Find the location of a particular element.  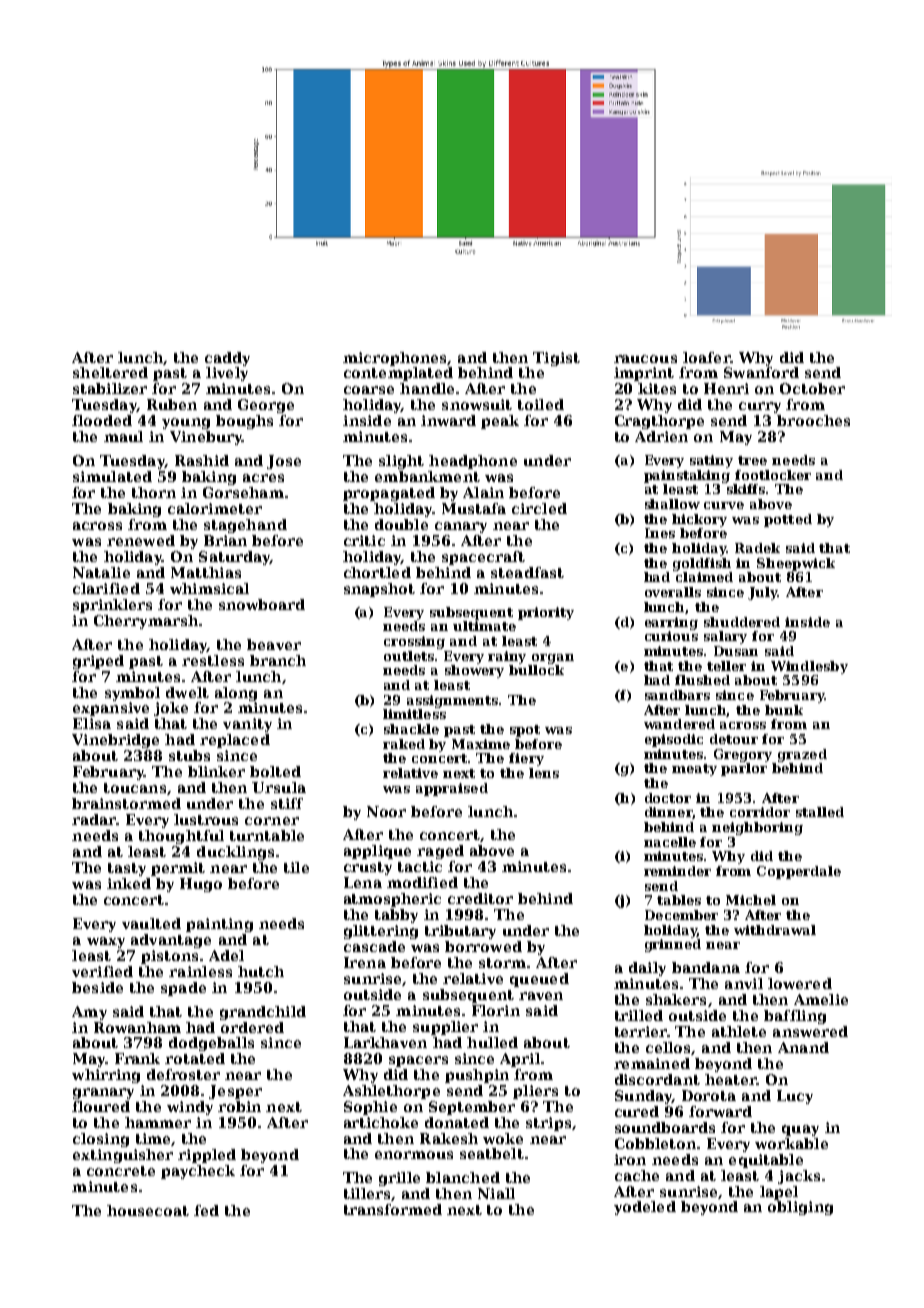

renewed is located at coordinates (141, 540).
